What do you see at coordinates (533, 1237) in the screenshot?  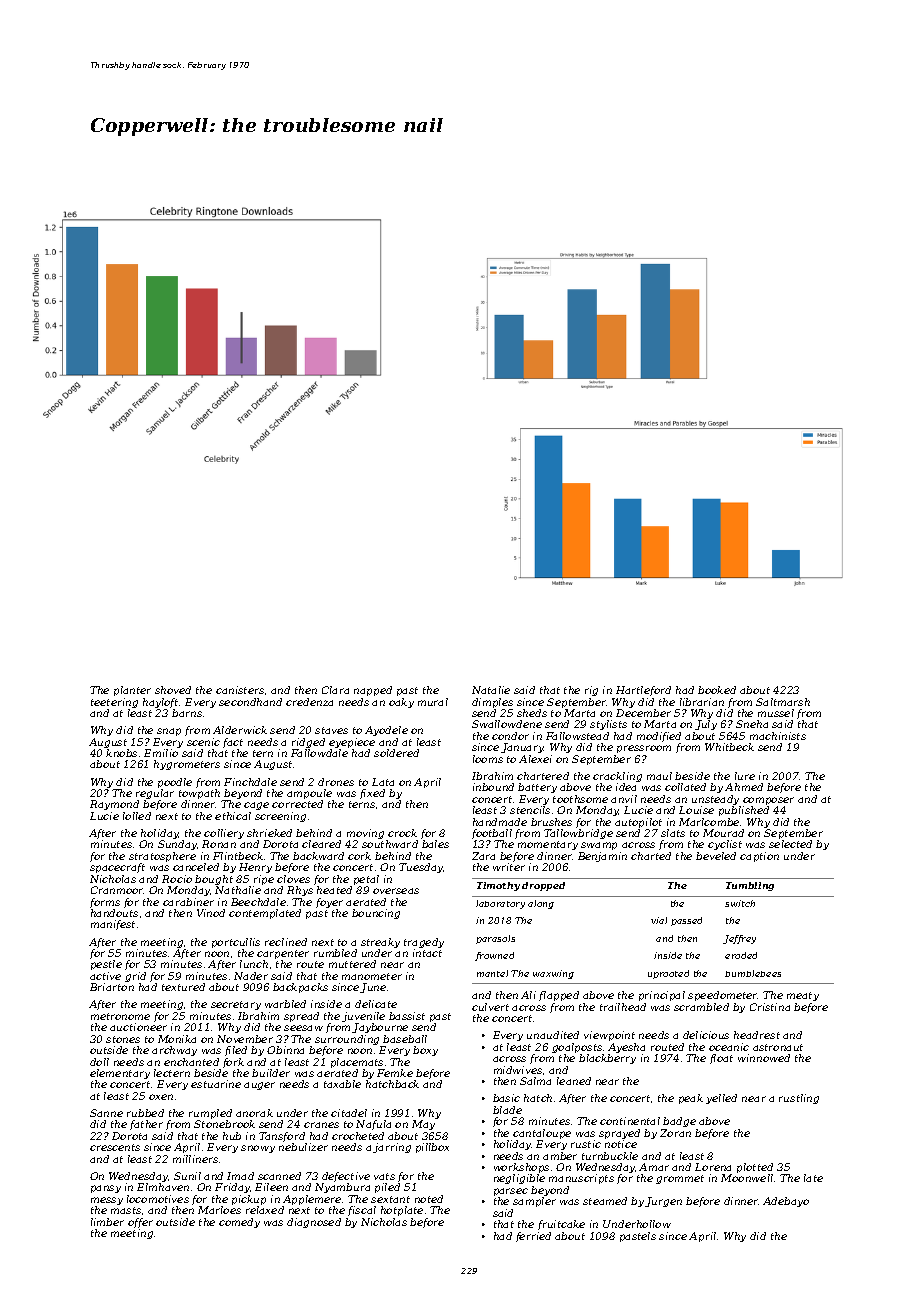 I see `ferried` at bounding box center [533, 1237].
